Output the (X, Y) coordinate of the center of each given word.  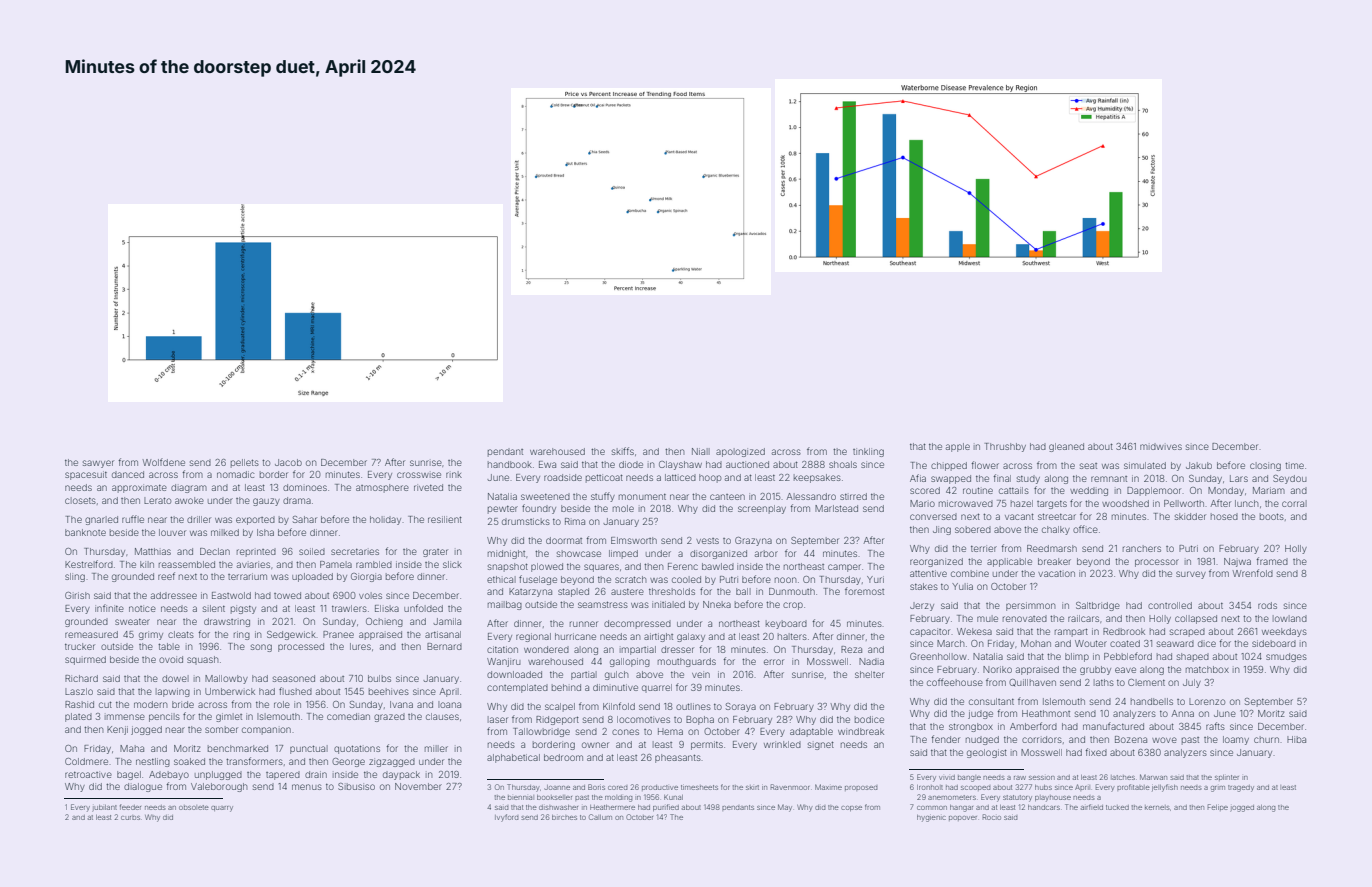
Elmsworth (634, 540)
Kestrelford (89, 564)
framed (1272, 561)
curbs (130, 817)
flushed (295, 691)
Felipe (1218, 807)
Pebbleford (1128, 656)
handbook (510, 464)
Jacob (288, 462)
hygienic (931, 818)
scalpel (560, 707)
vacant (1019, 516)
